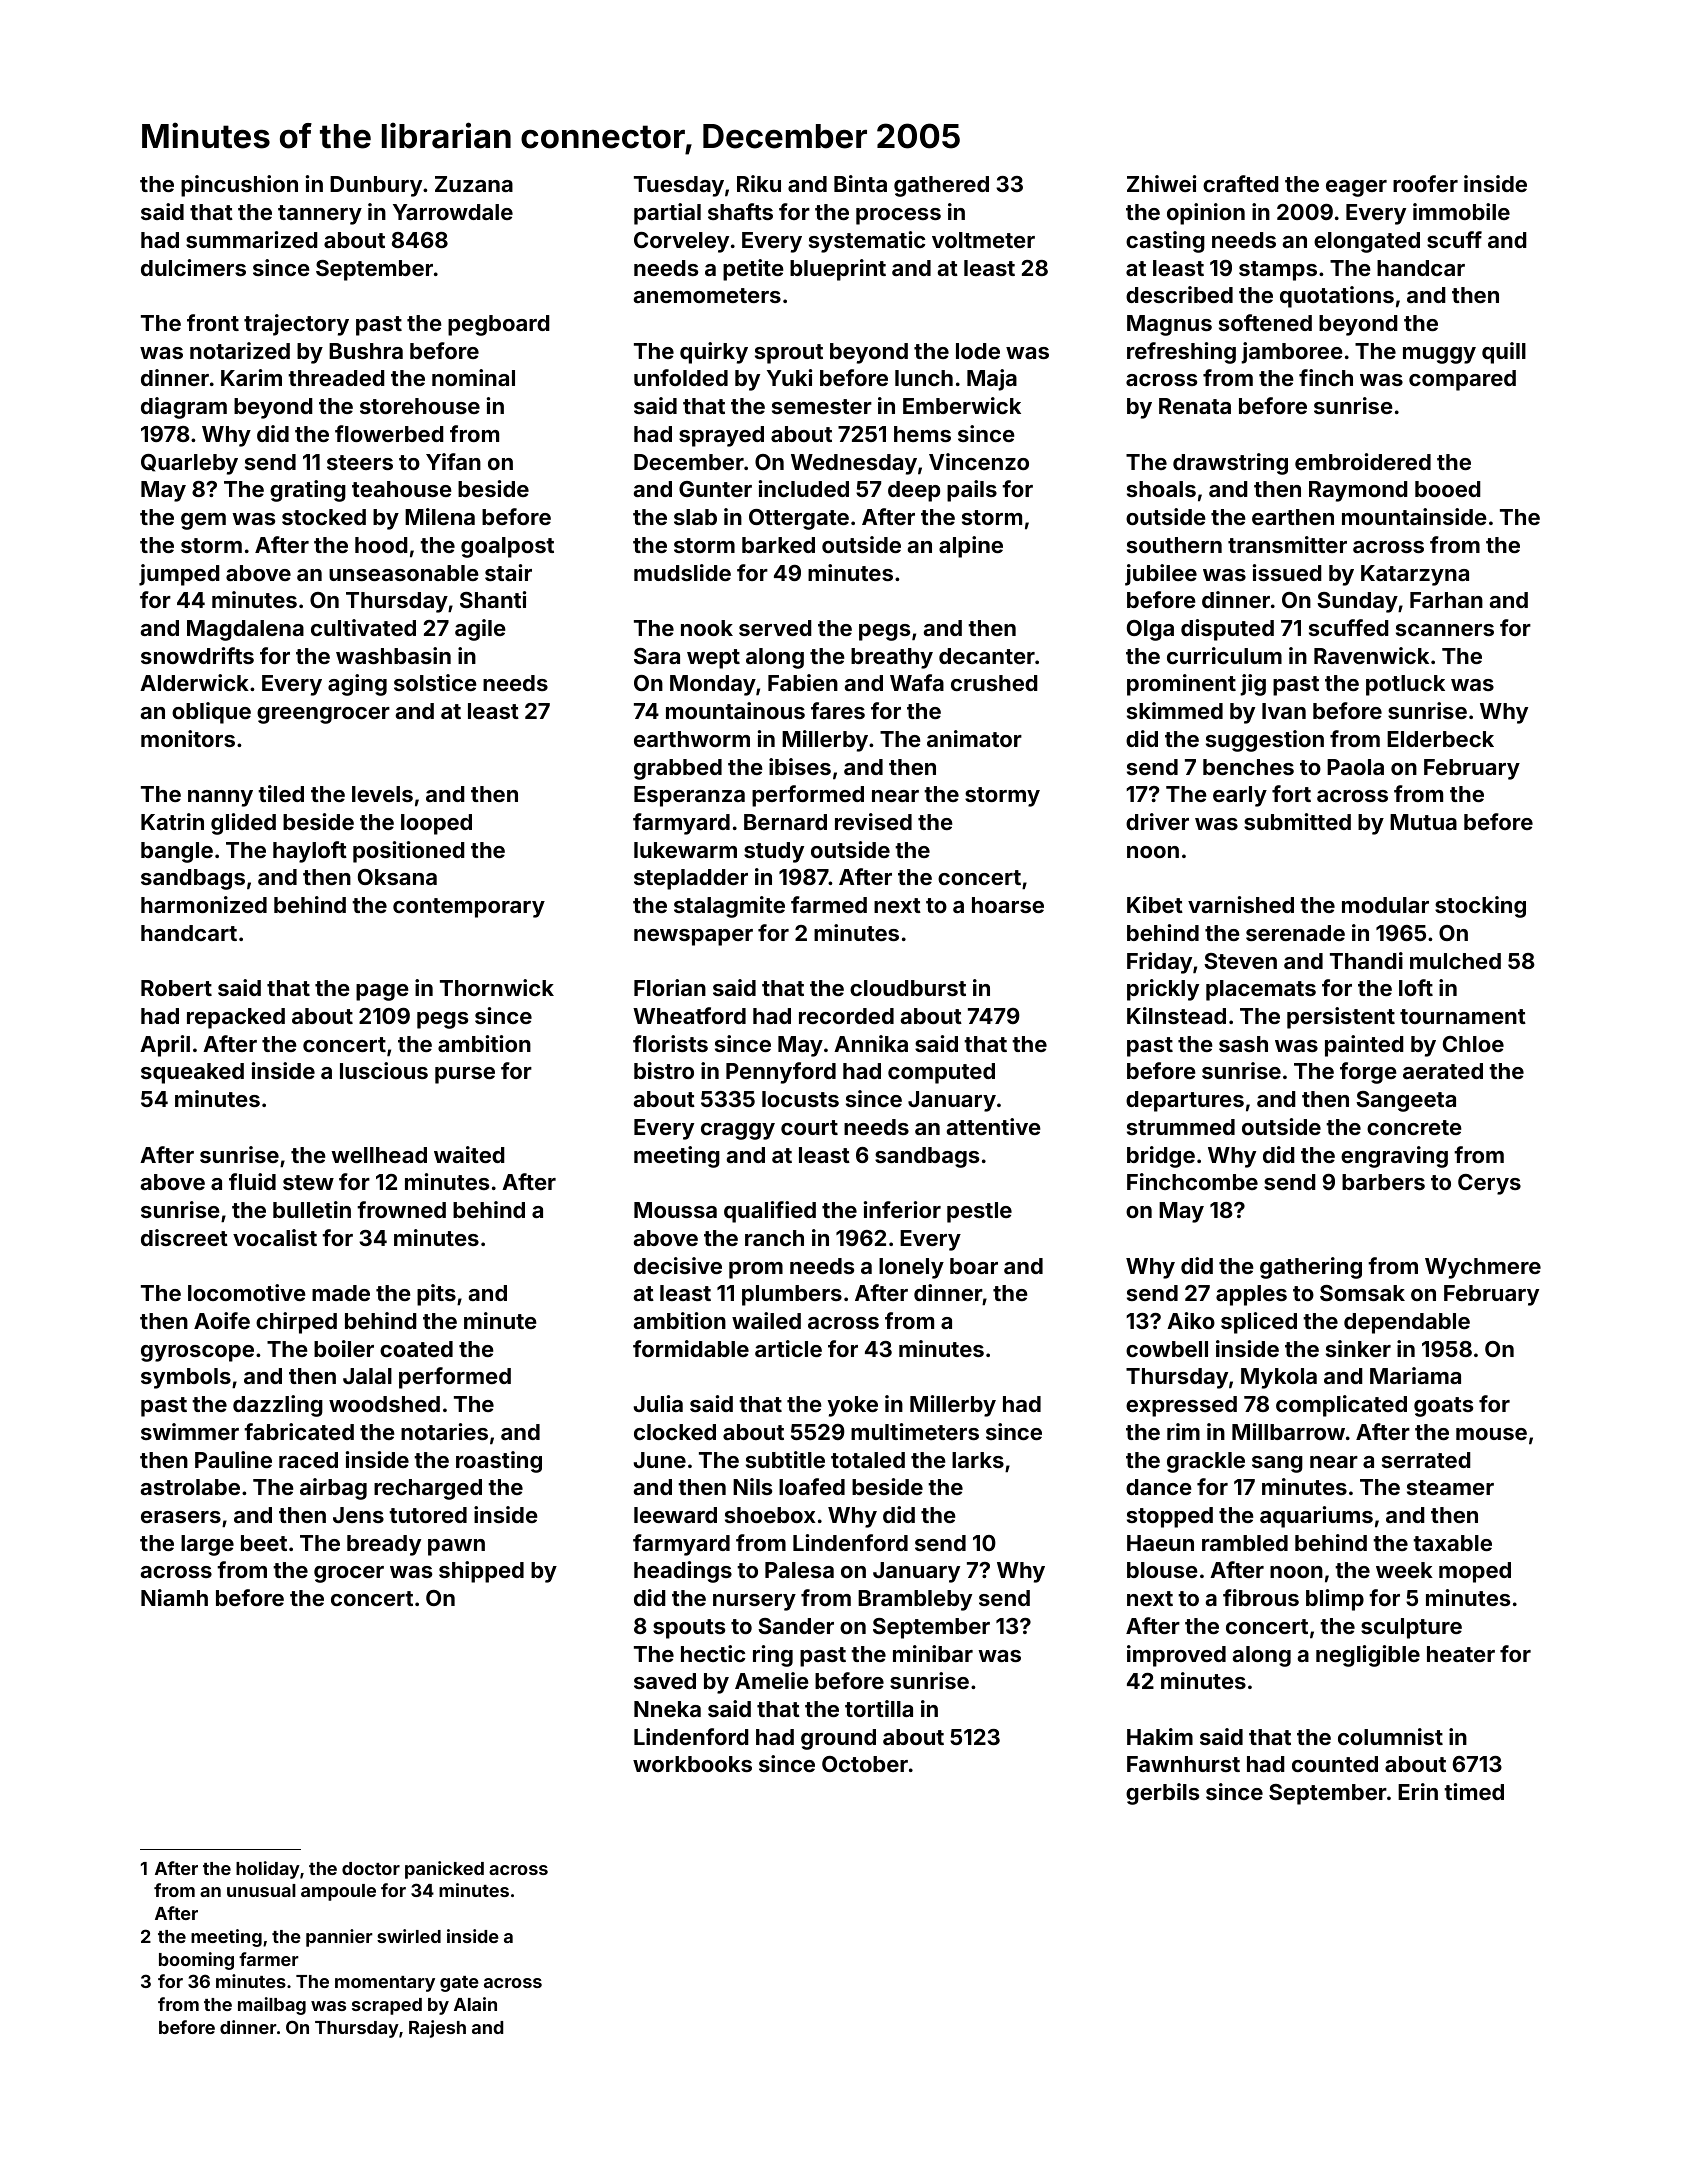 The image size is (1683, 2178). Describe the element at coordinates (933, 1653) in the document. I see `minibar` at that location.
